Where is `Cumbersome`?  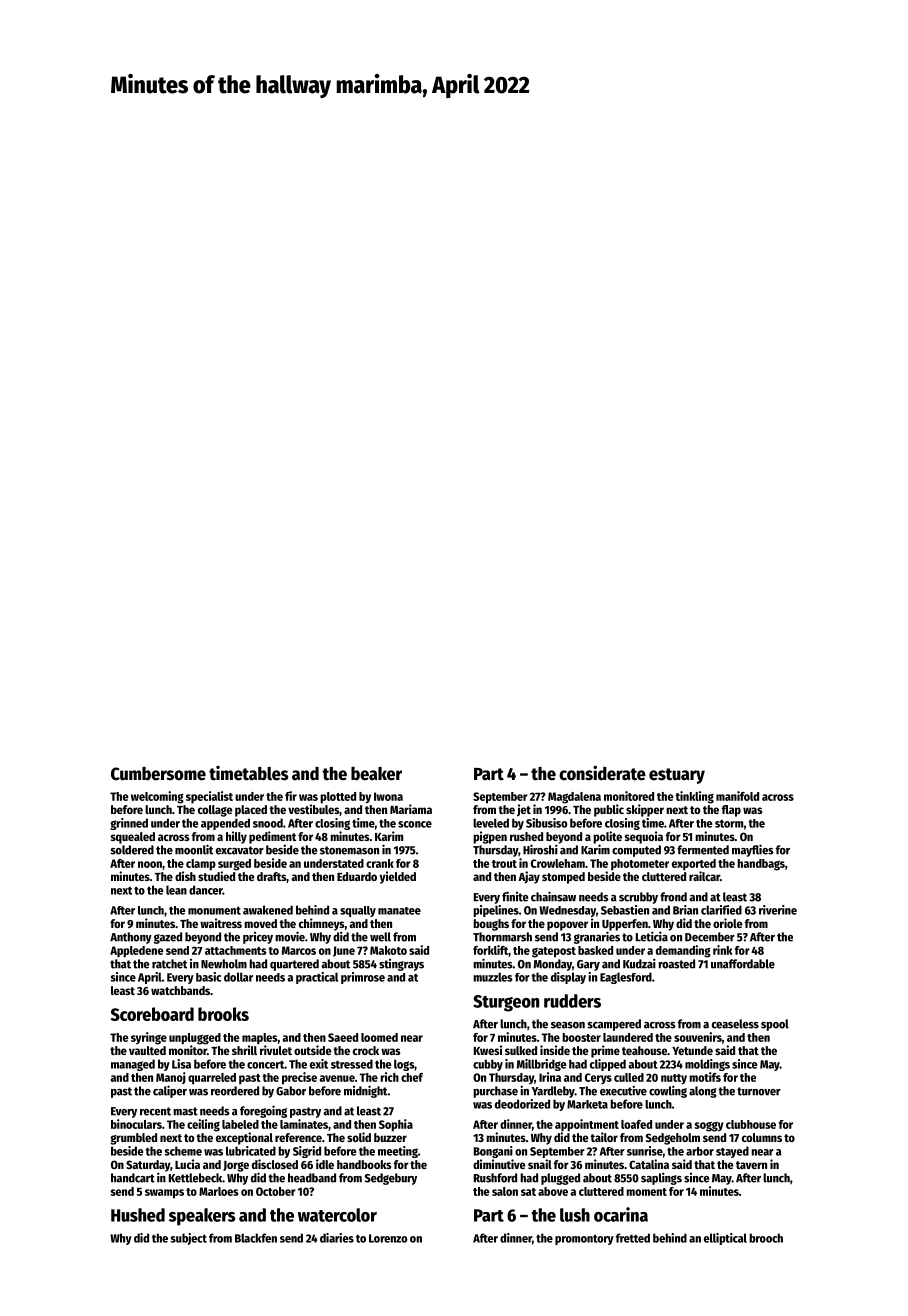
Cumbersome is located at coordinates (158, 774).
